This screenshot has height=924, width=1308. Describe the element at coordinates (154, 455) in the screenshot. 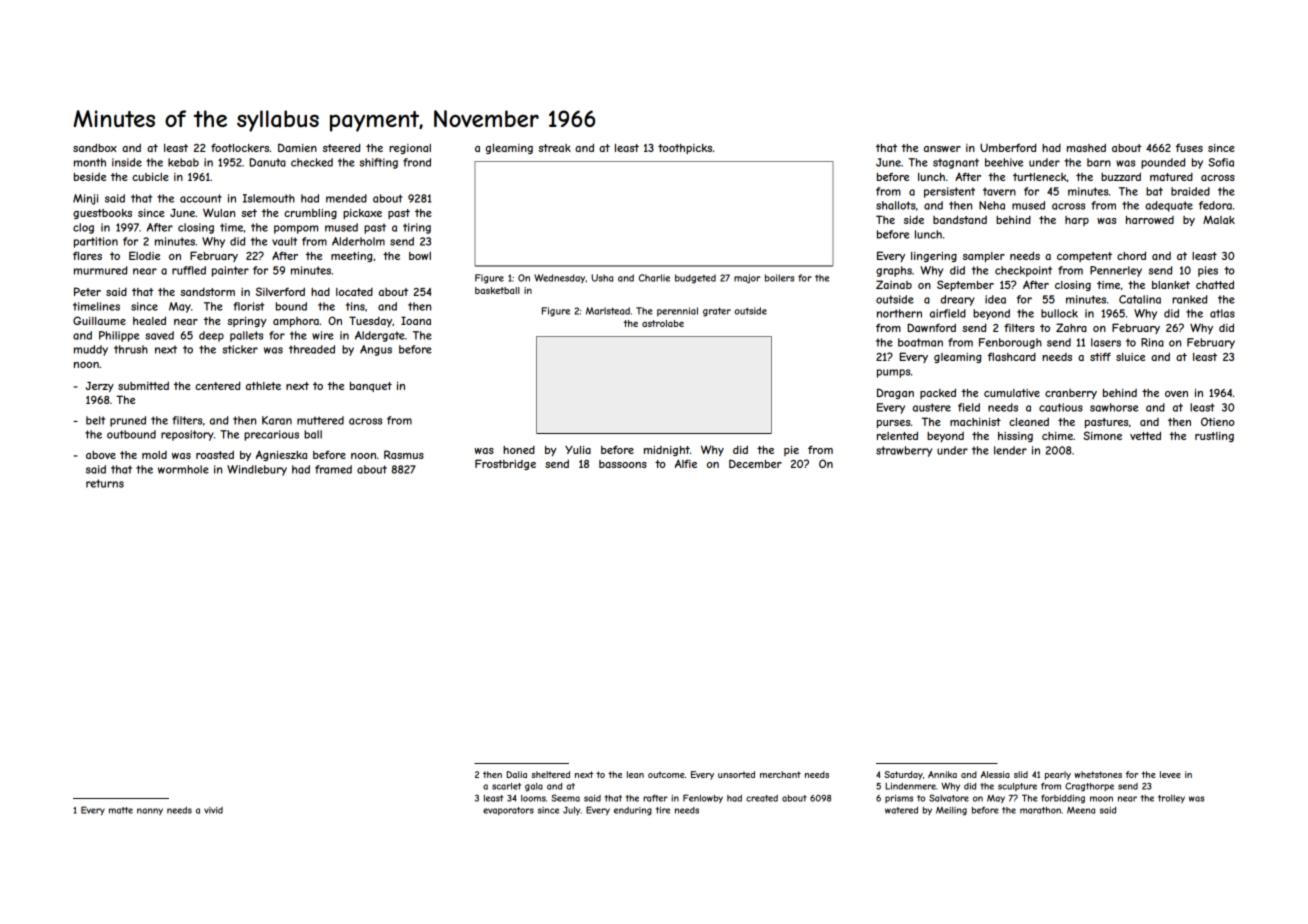

I see `mold` at that location.
